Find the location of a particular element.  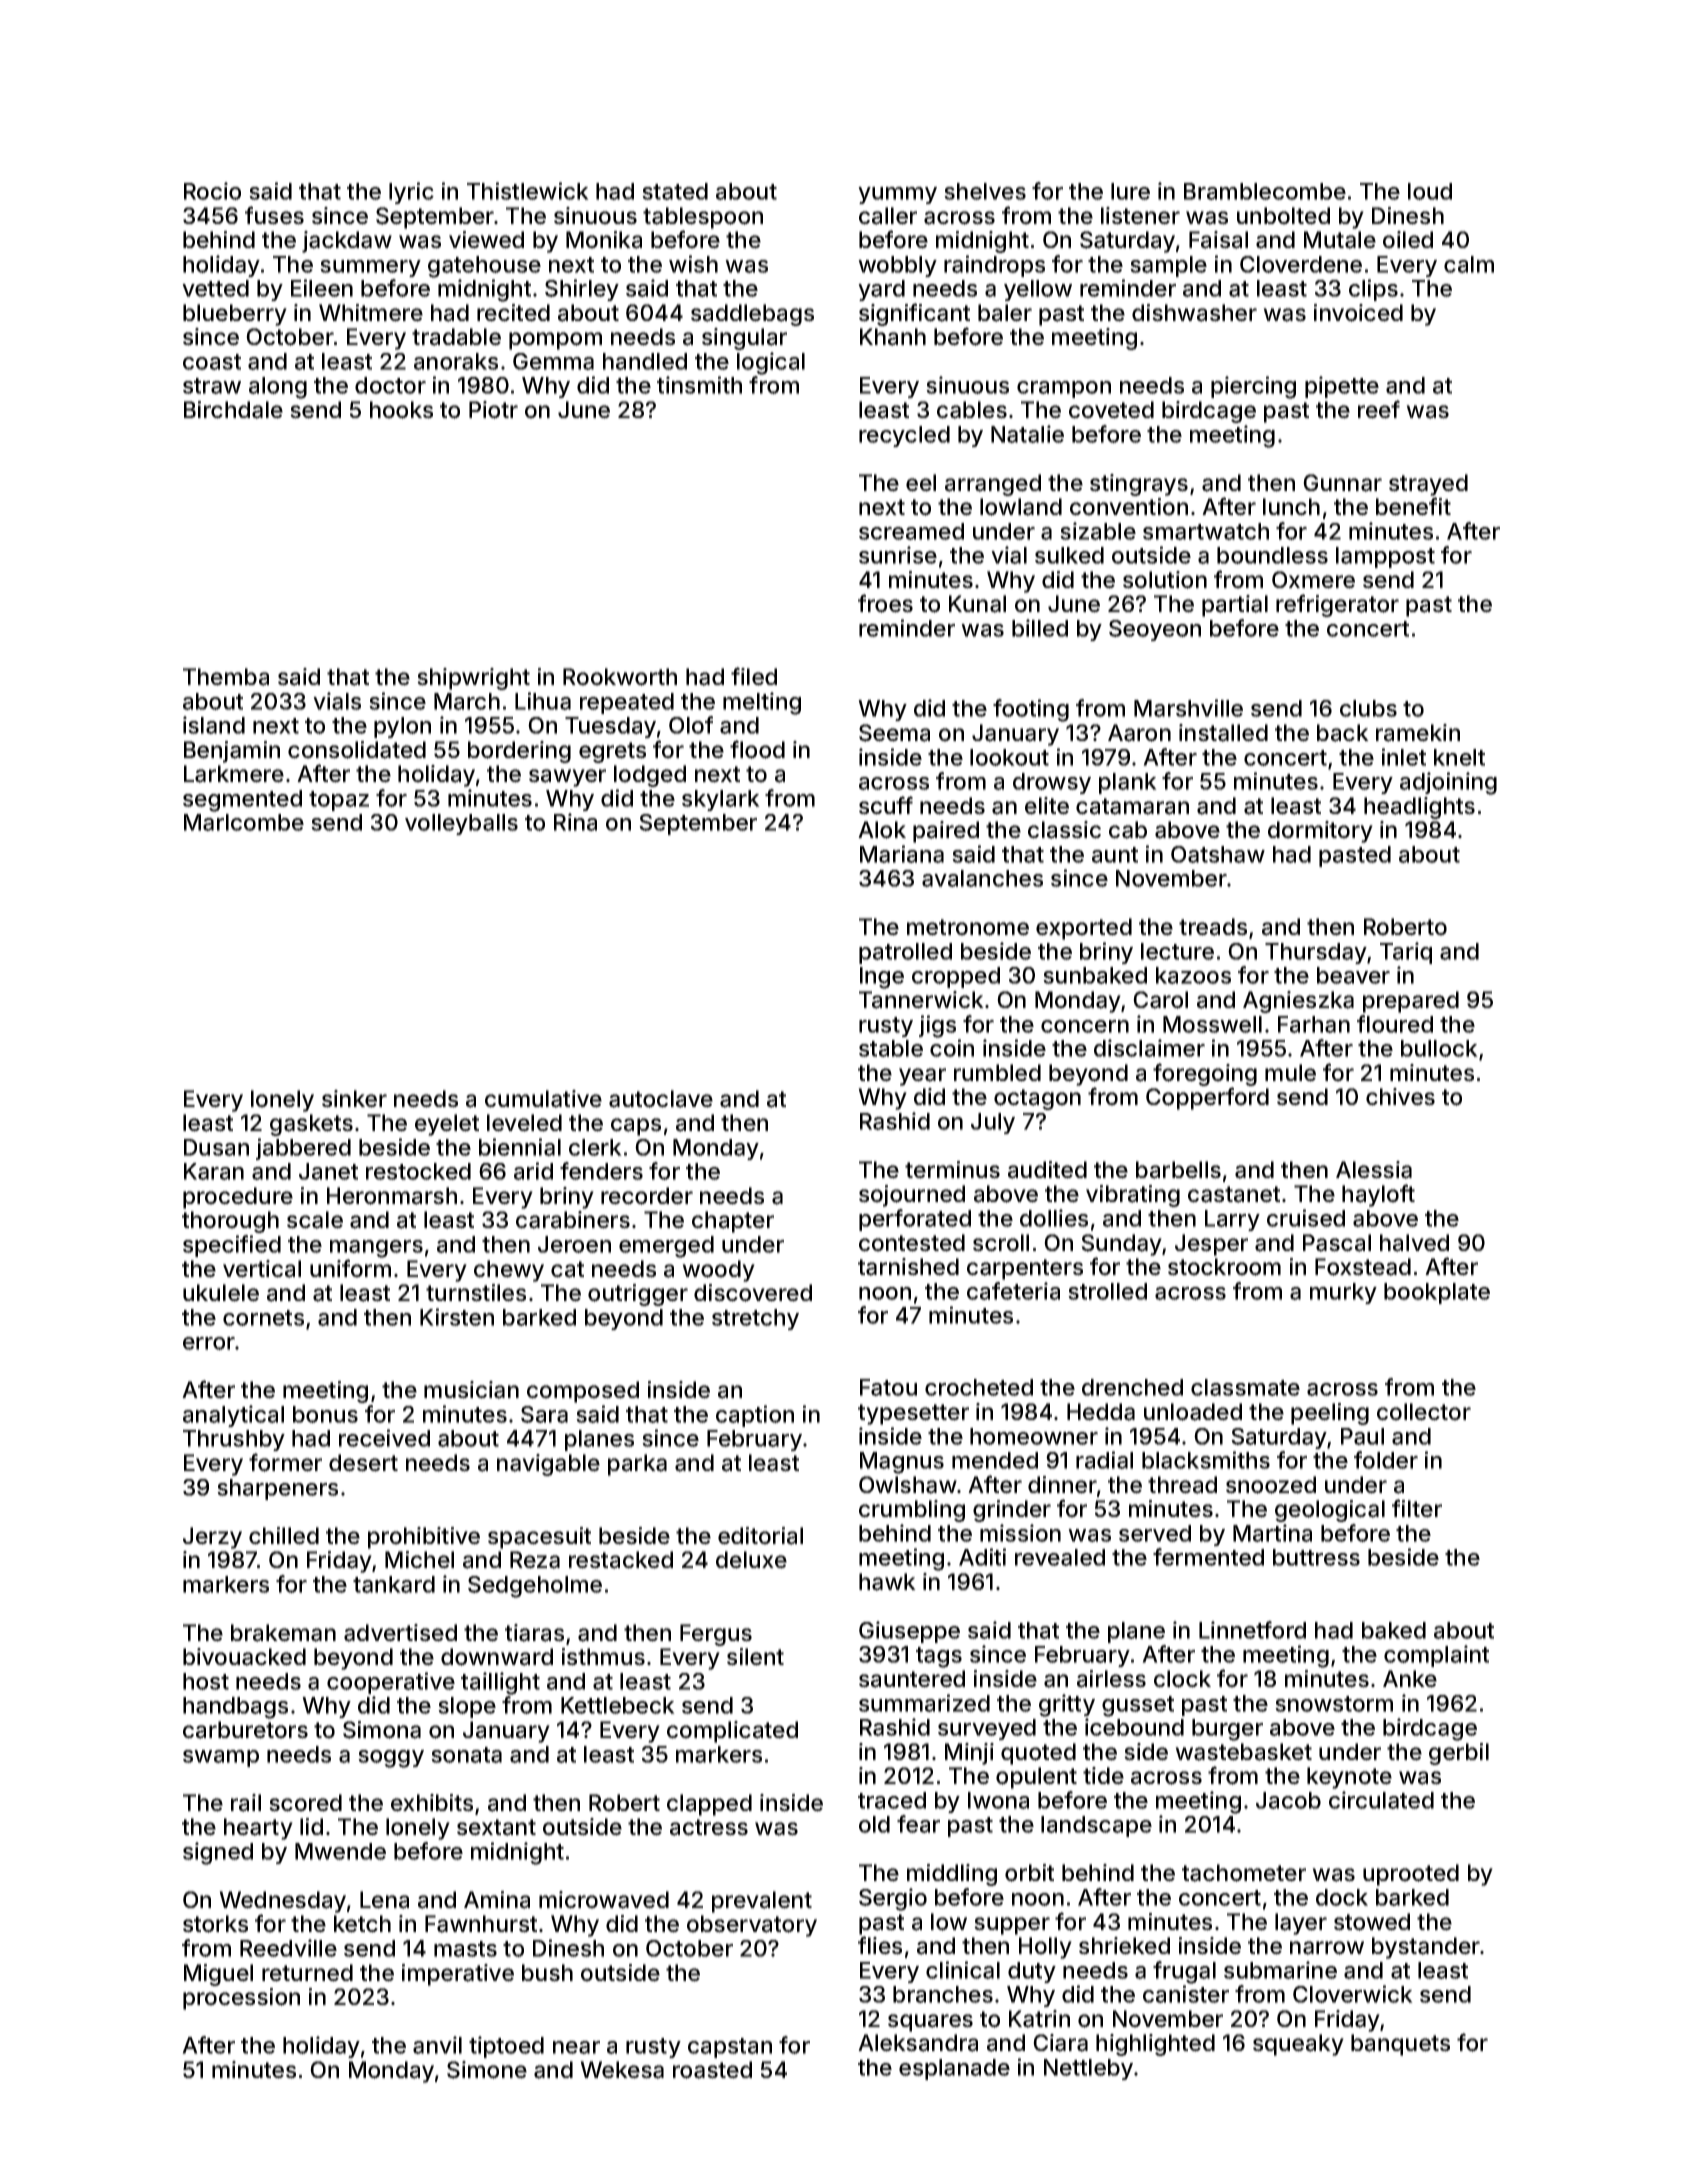

bullock is located at coordinates (1439, 1048).
